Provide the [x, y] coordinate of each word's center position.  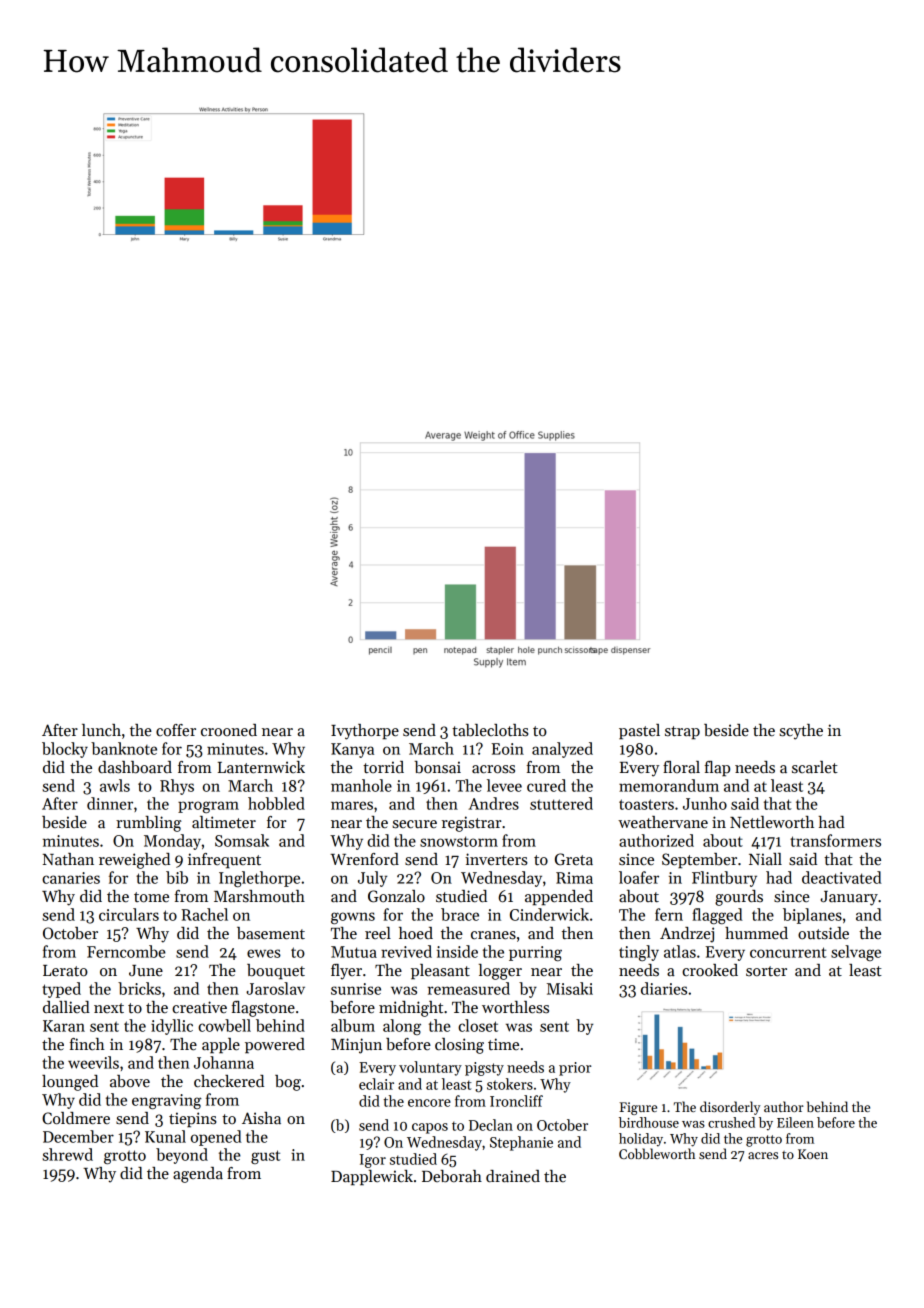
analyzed [562, 750]
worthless [515, 1007]
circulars [129, 914]
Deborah [452, 1176]
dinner [110, 803]
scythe [801, 732]
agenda [198, 1175]
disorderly [730, 1108]
